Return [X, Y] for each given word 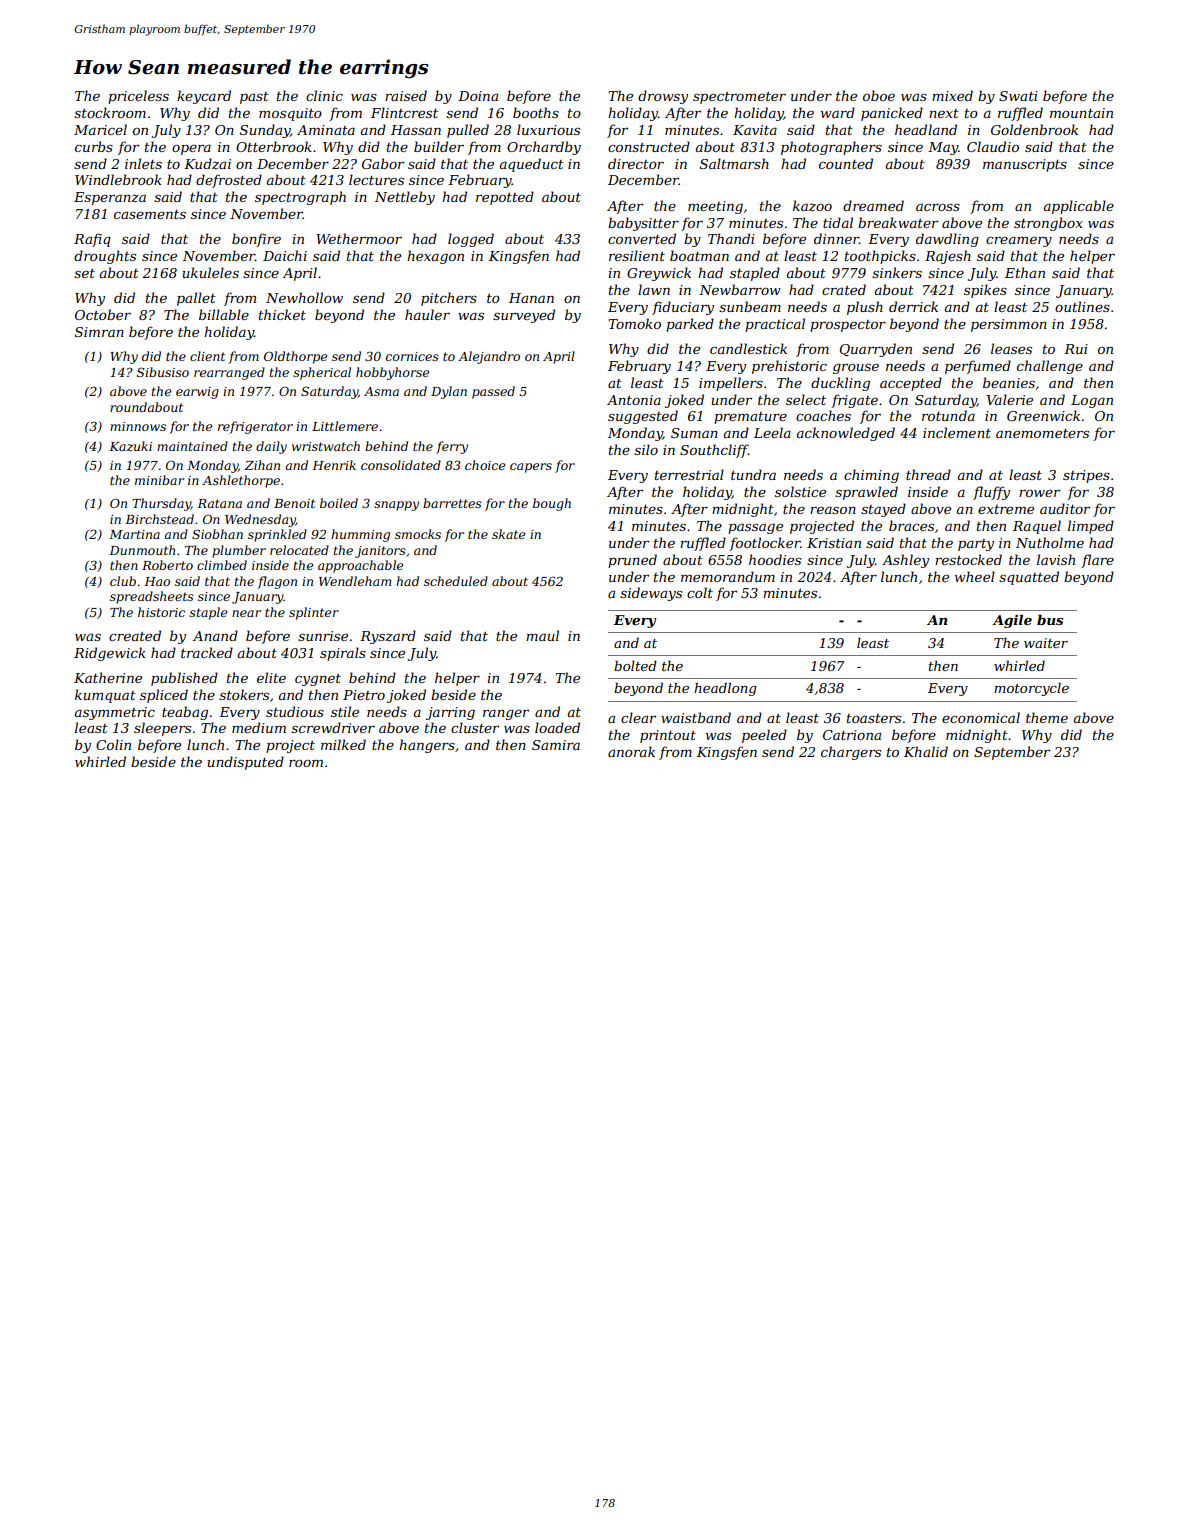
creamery [1019, 241]
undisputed [245, 763]
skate [508, 534]
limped [1091, 527]
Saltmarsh [734, 163]
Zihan [262, 465]
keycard [204, 97]
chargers [851, 753]
